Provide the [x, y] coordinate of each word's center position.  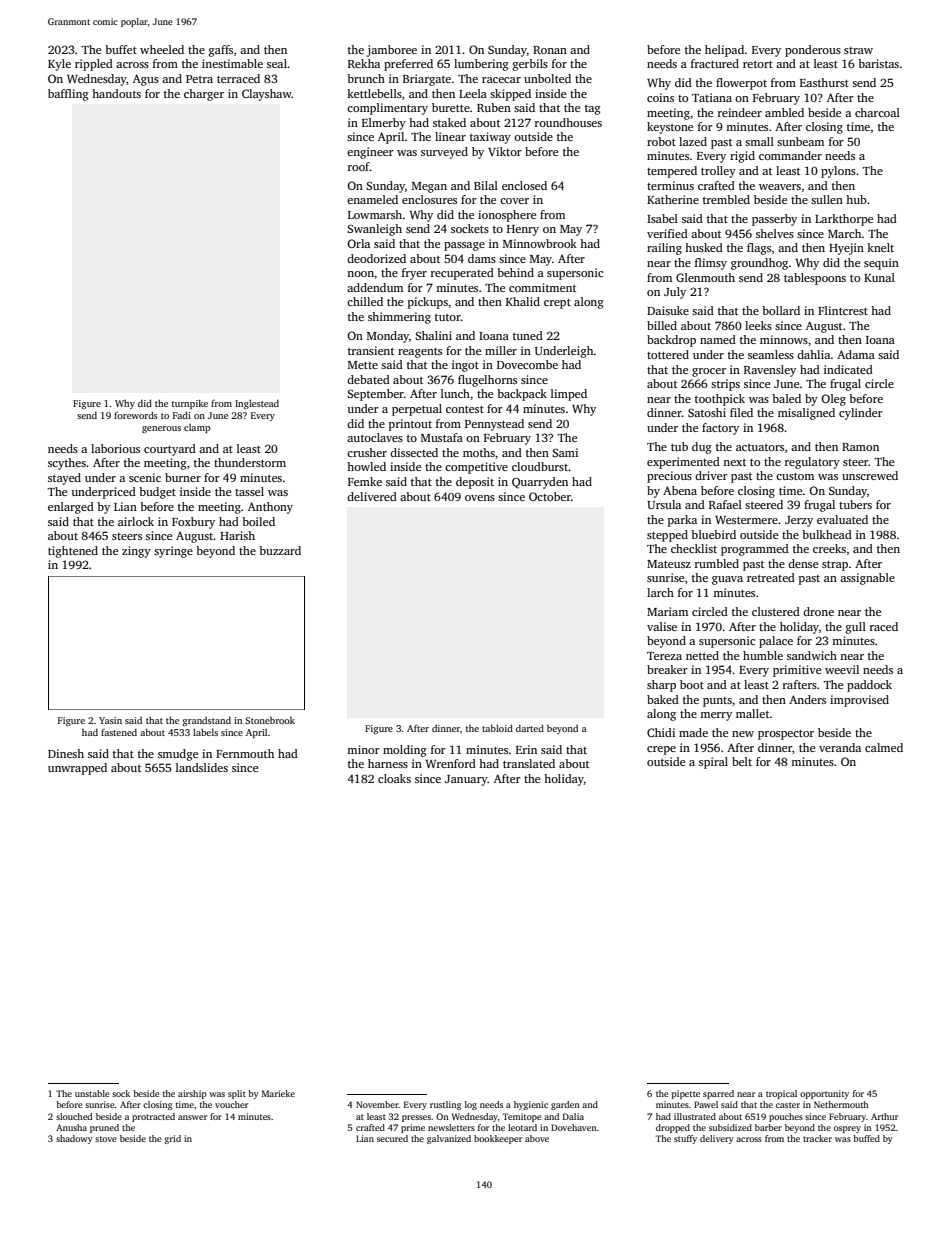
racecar [501, 80]
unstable [92, 1093]
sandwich [812, 655]
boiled [258, 521]
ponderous [813, 51]
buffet [121, 49]
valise [662, 626]
